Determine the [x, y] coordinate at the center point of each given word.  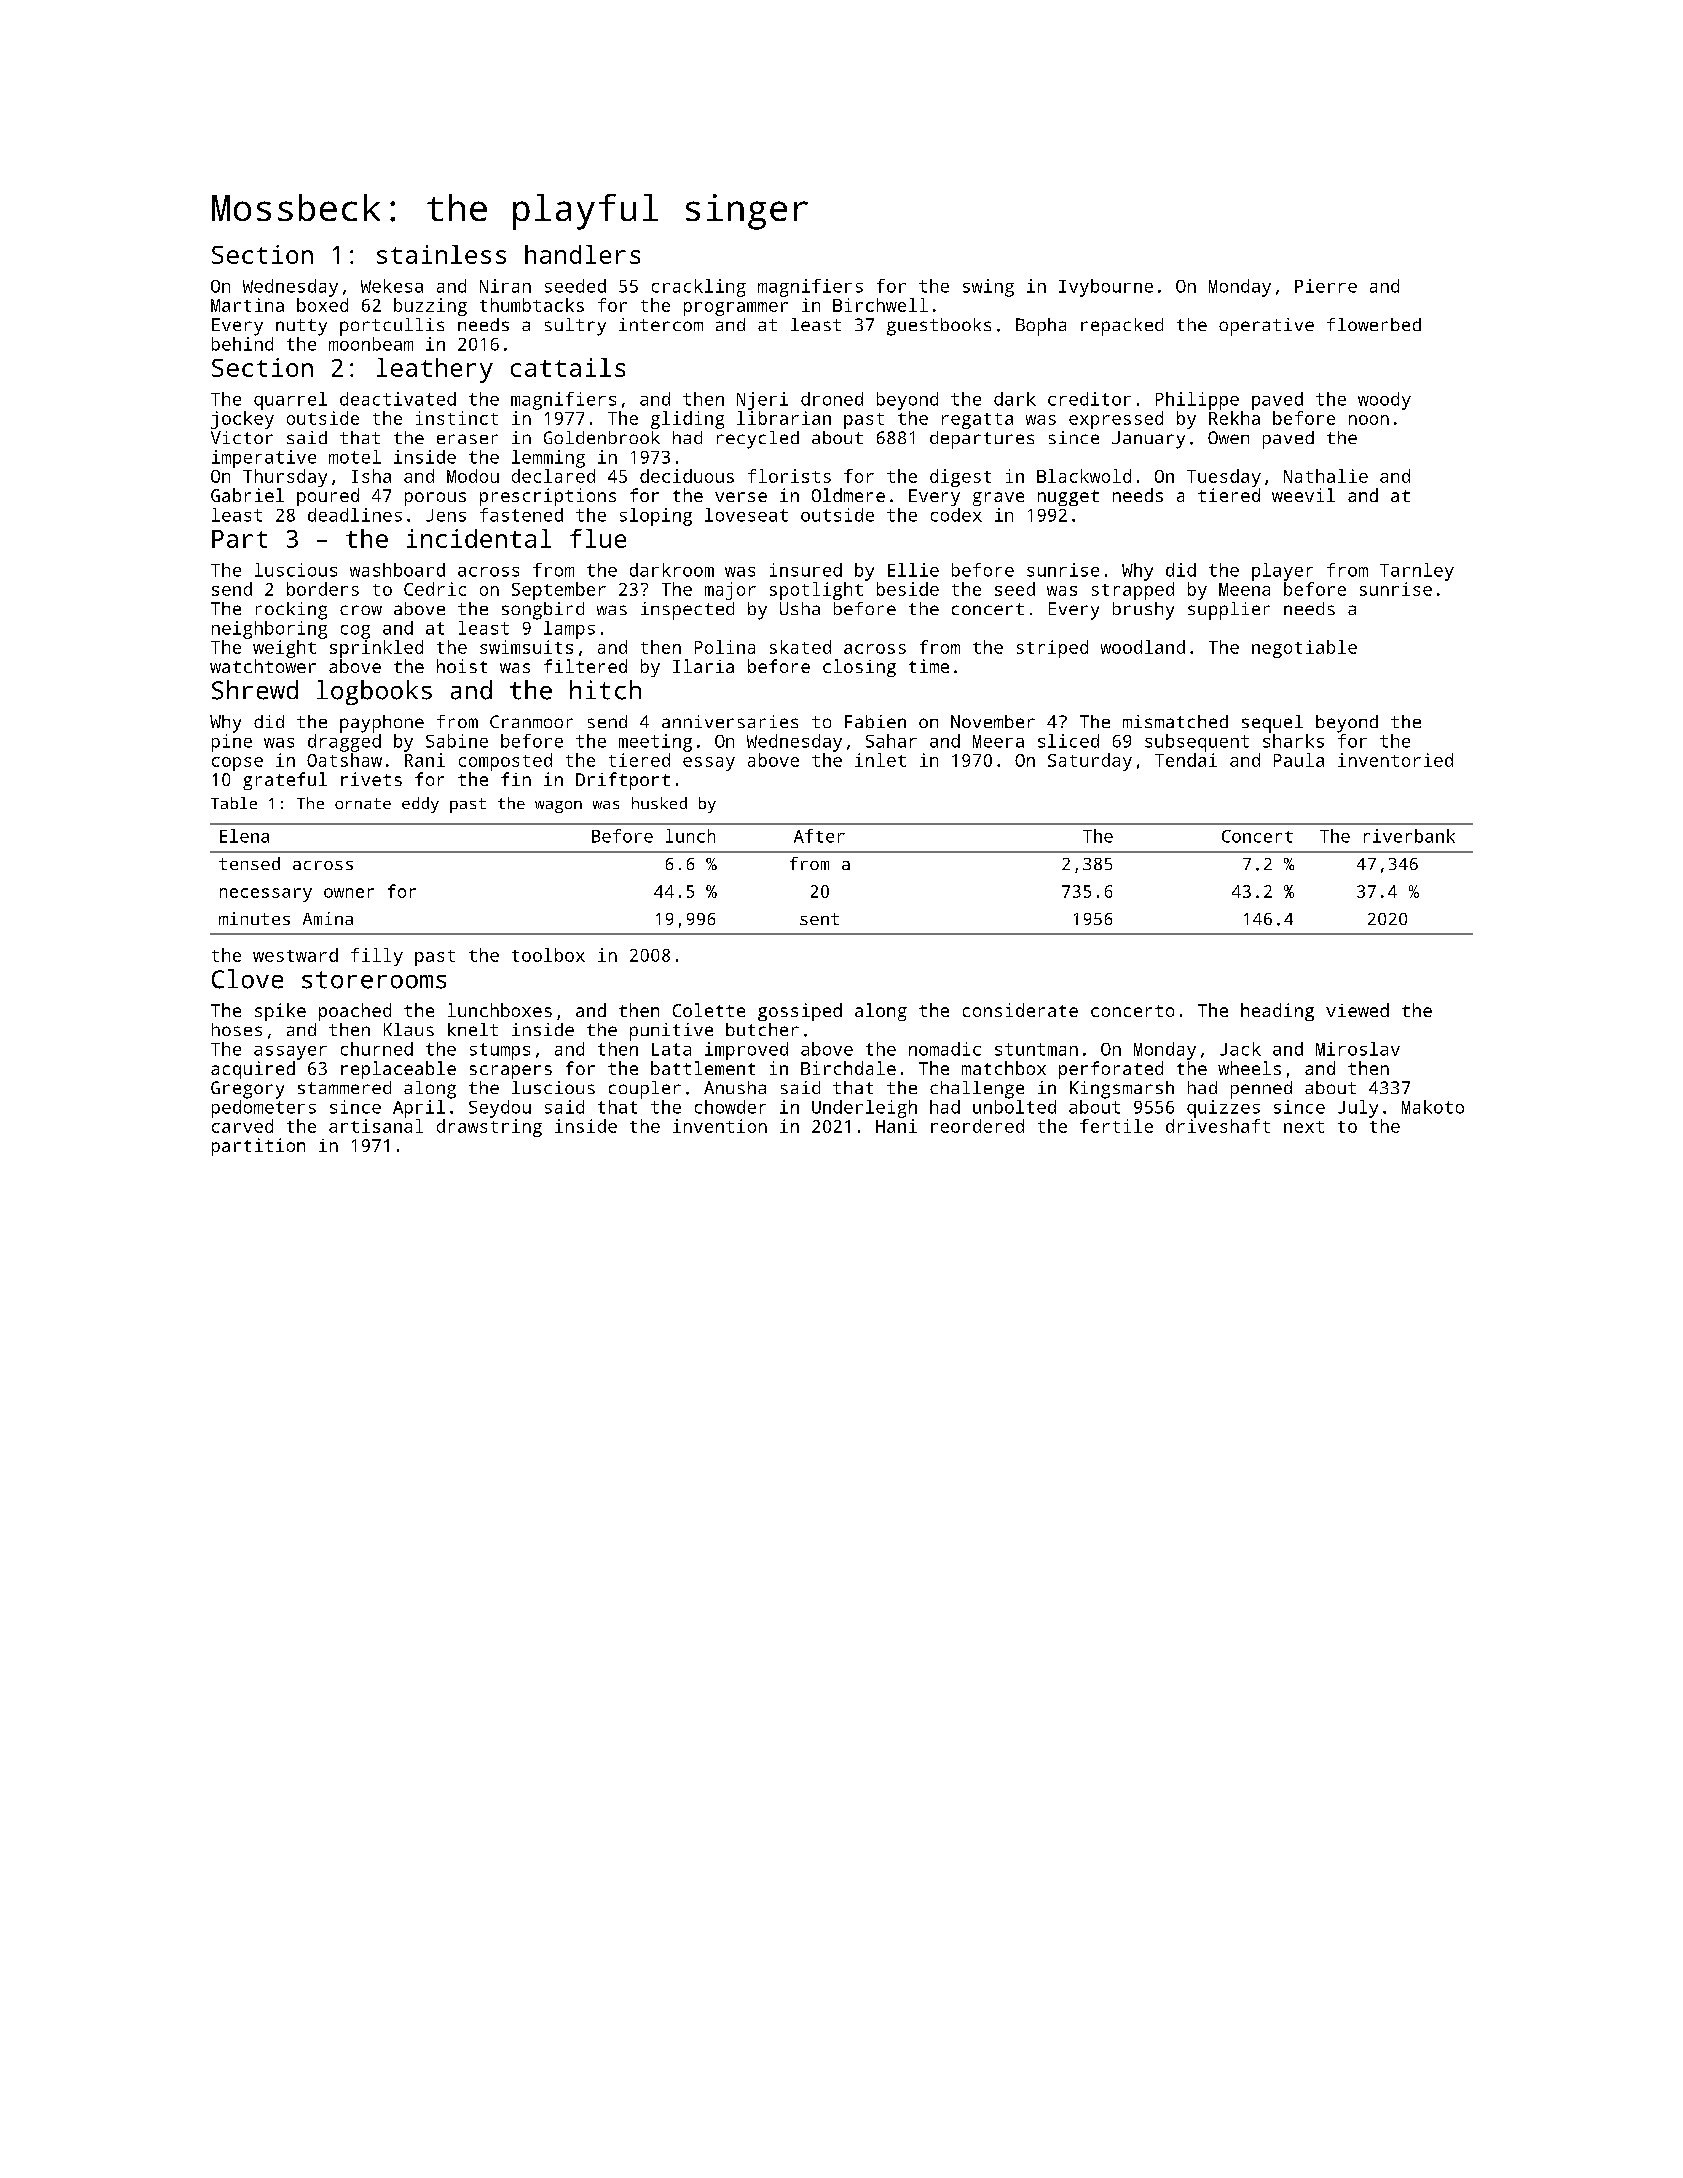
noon [1369, 420]
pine [232, 743]
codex [956, 515]
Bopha [1041, 327]
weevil [1303, 495]
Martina [247, 305]
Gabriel [247, 495]
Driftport [623, 781]
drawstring [489, 1128]
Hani [896, 1126]
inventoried [1395, 760]
